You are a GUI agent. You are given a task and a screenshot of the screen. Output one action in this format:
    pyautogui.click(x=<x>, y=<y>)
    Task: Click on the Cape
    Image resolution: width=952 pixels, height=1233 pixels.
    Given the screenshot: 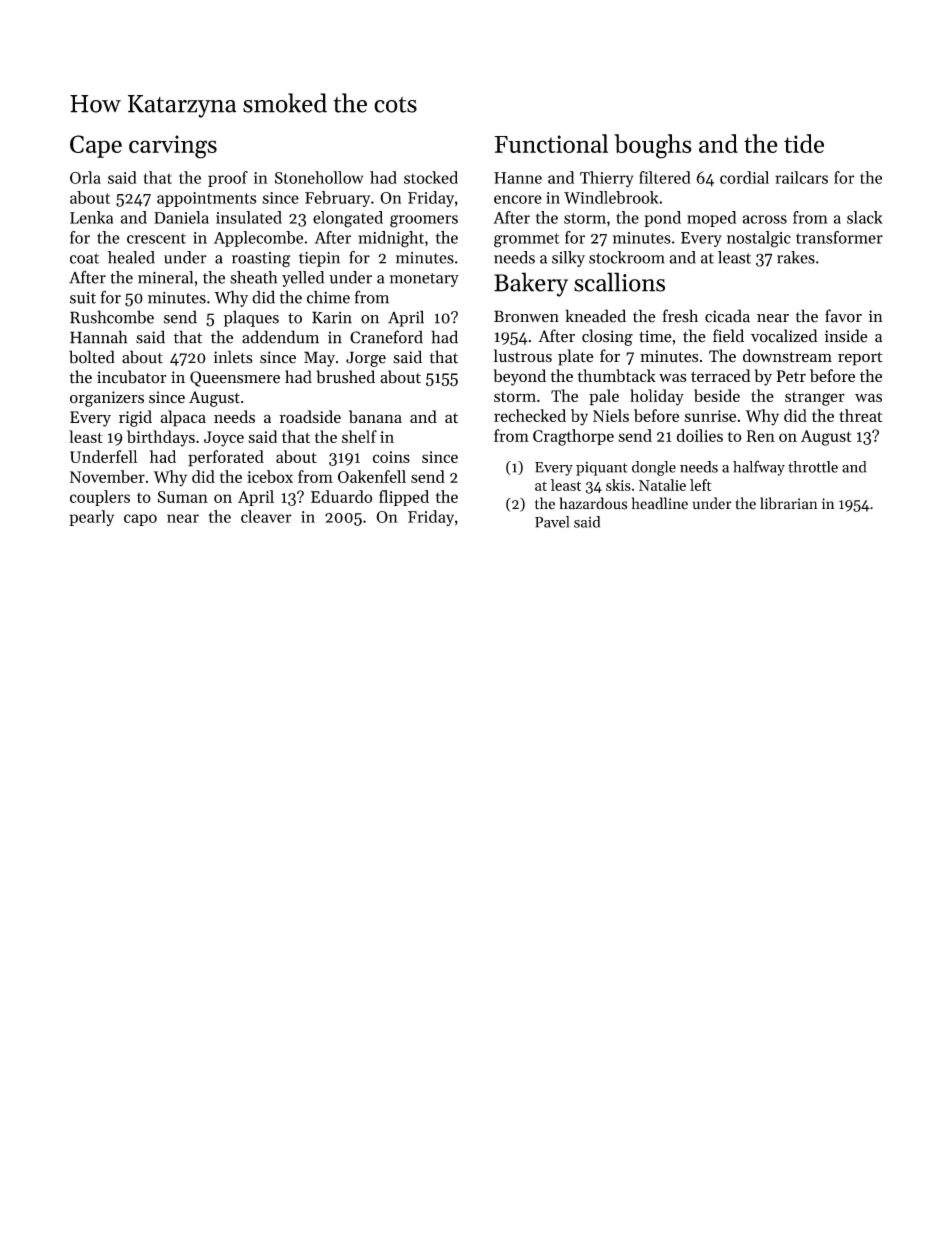 What is the action you would take?
    pyautogui.click(x=96, y=146)
